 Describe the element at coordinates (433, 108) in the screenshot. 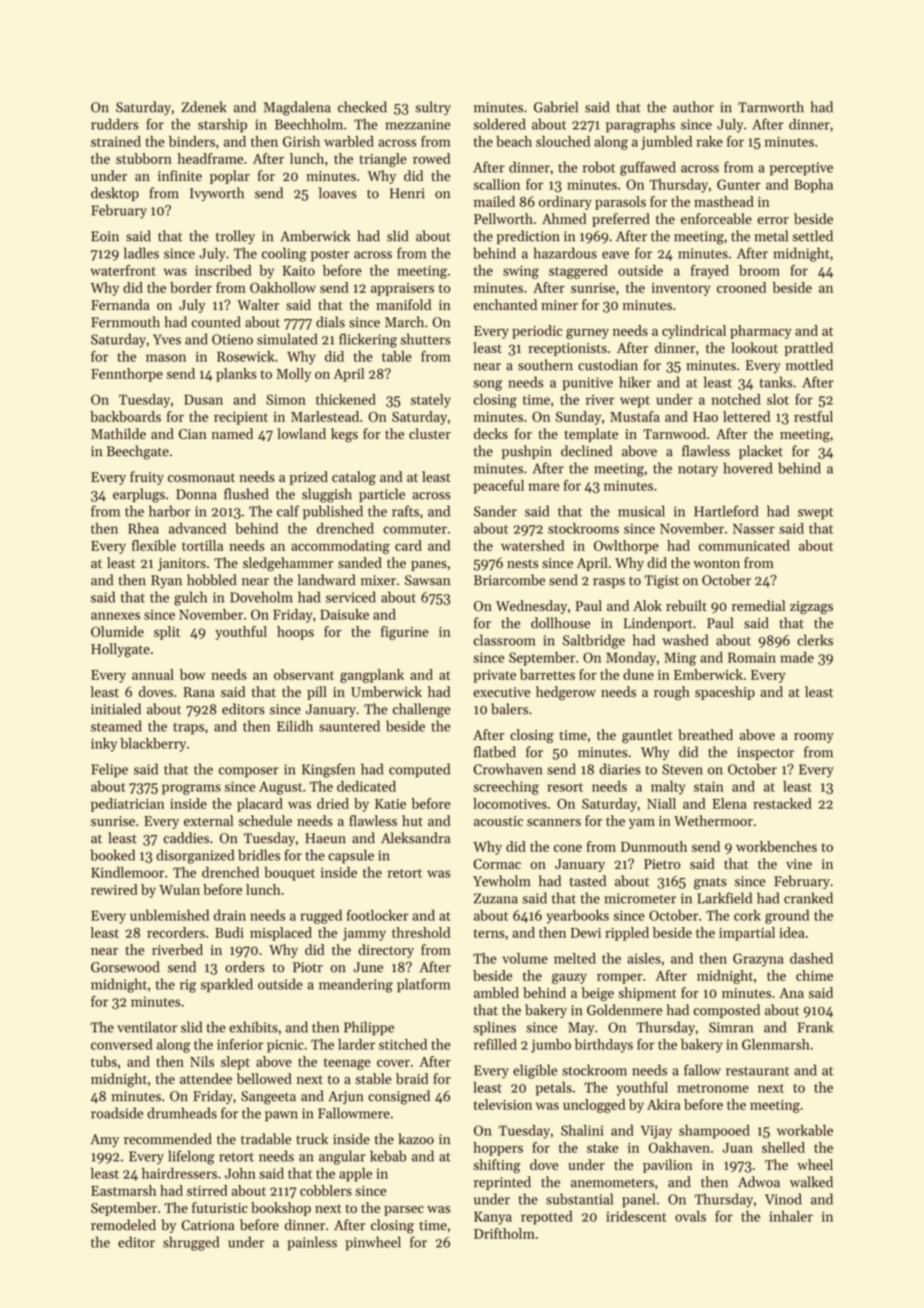

I see `sultry` at that location.
